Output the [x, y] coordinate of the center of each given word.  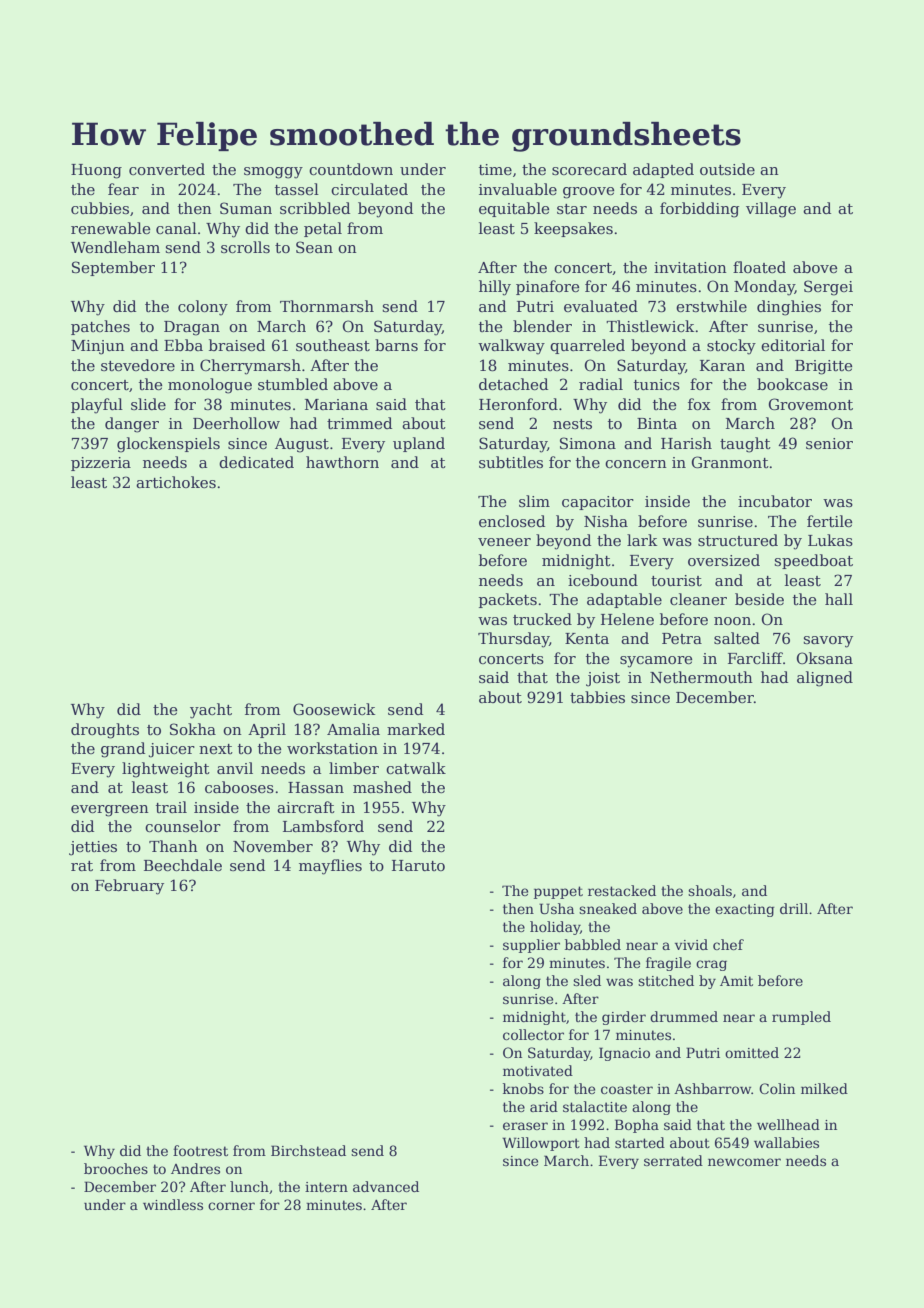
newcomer [744, 1162]
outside [727, 169]
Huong [96, 171]
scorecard [589, 169]
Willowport [541, 1144]
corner [231, 1206]
